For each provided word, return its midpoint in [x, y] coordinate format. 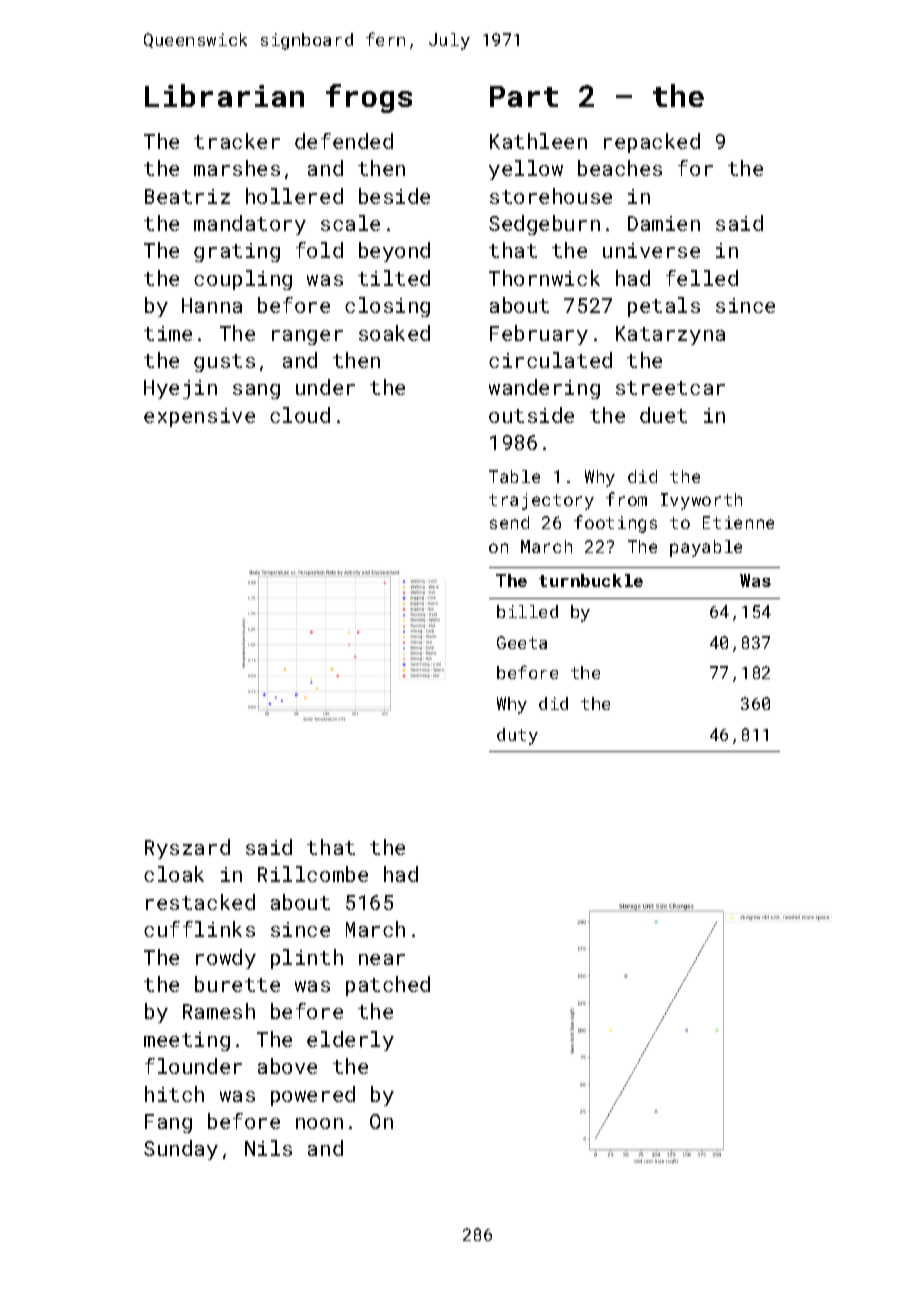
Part [524, 96]
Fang [168, 1123]
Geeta [522, 642]
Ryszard [187, 849]
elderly [350, 1041]
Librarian [224, 95]
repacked [652, 143]
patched [388, 986]
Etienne [738, 522]
